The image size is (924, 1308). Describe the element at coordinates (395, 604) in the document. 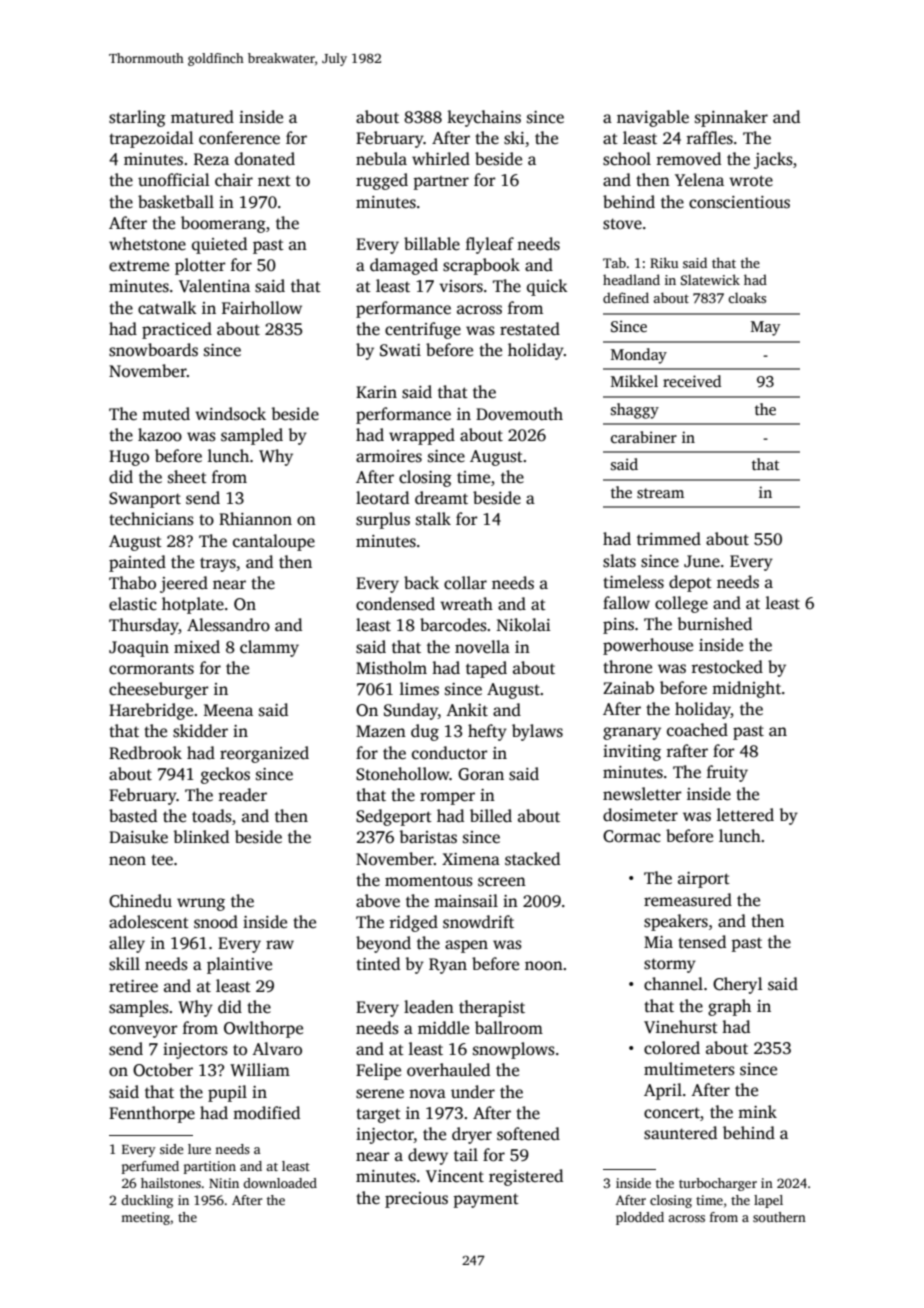

I see `condensed` at that location.
